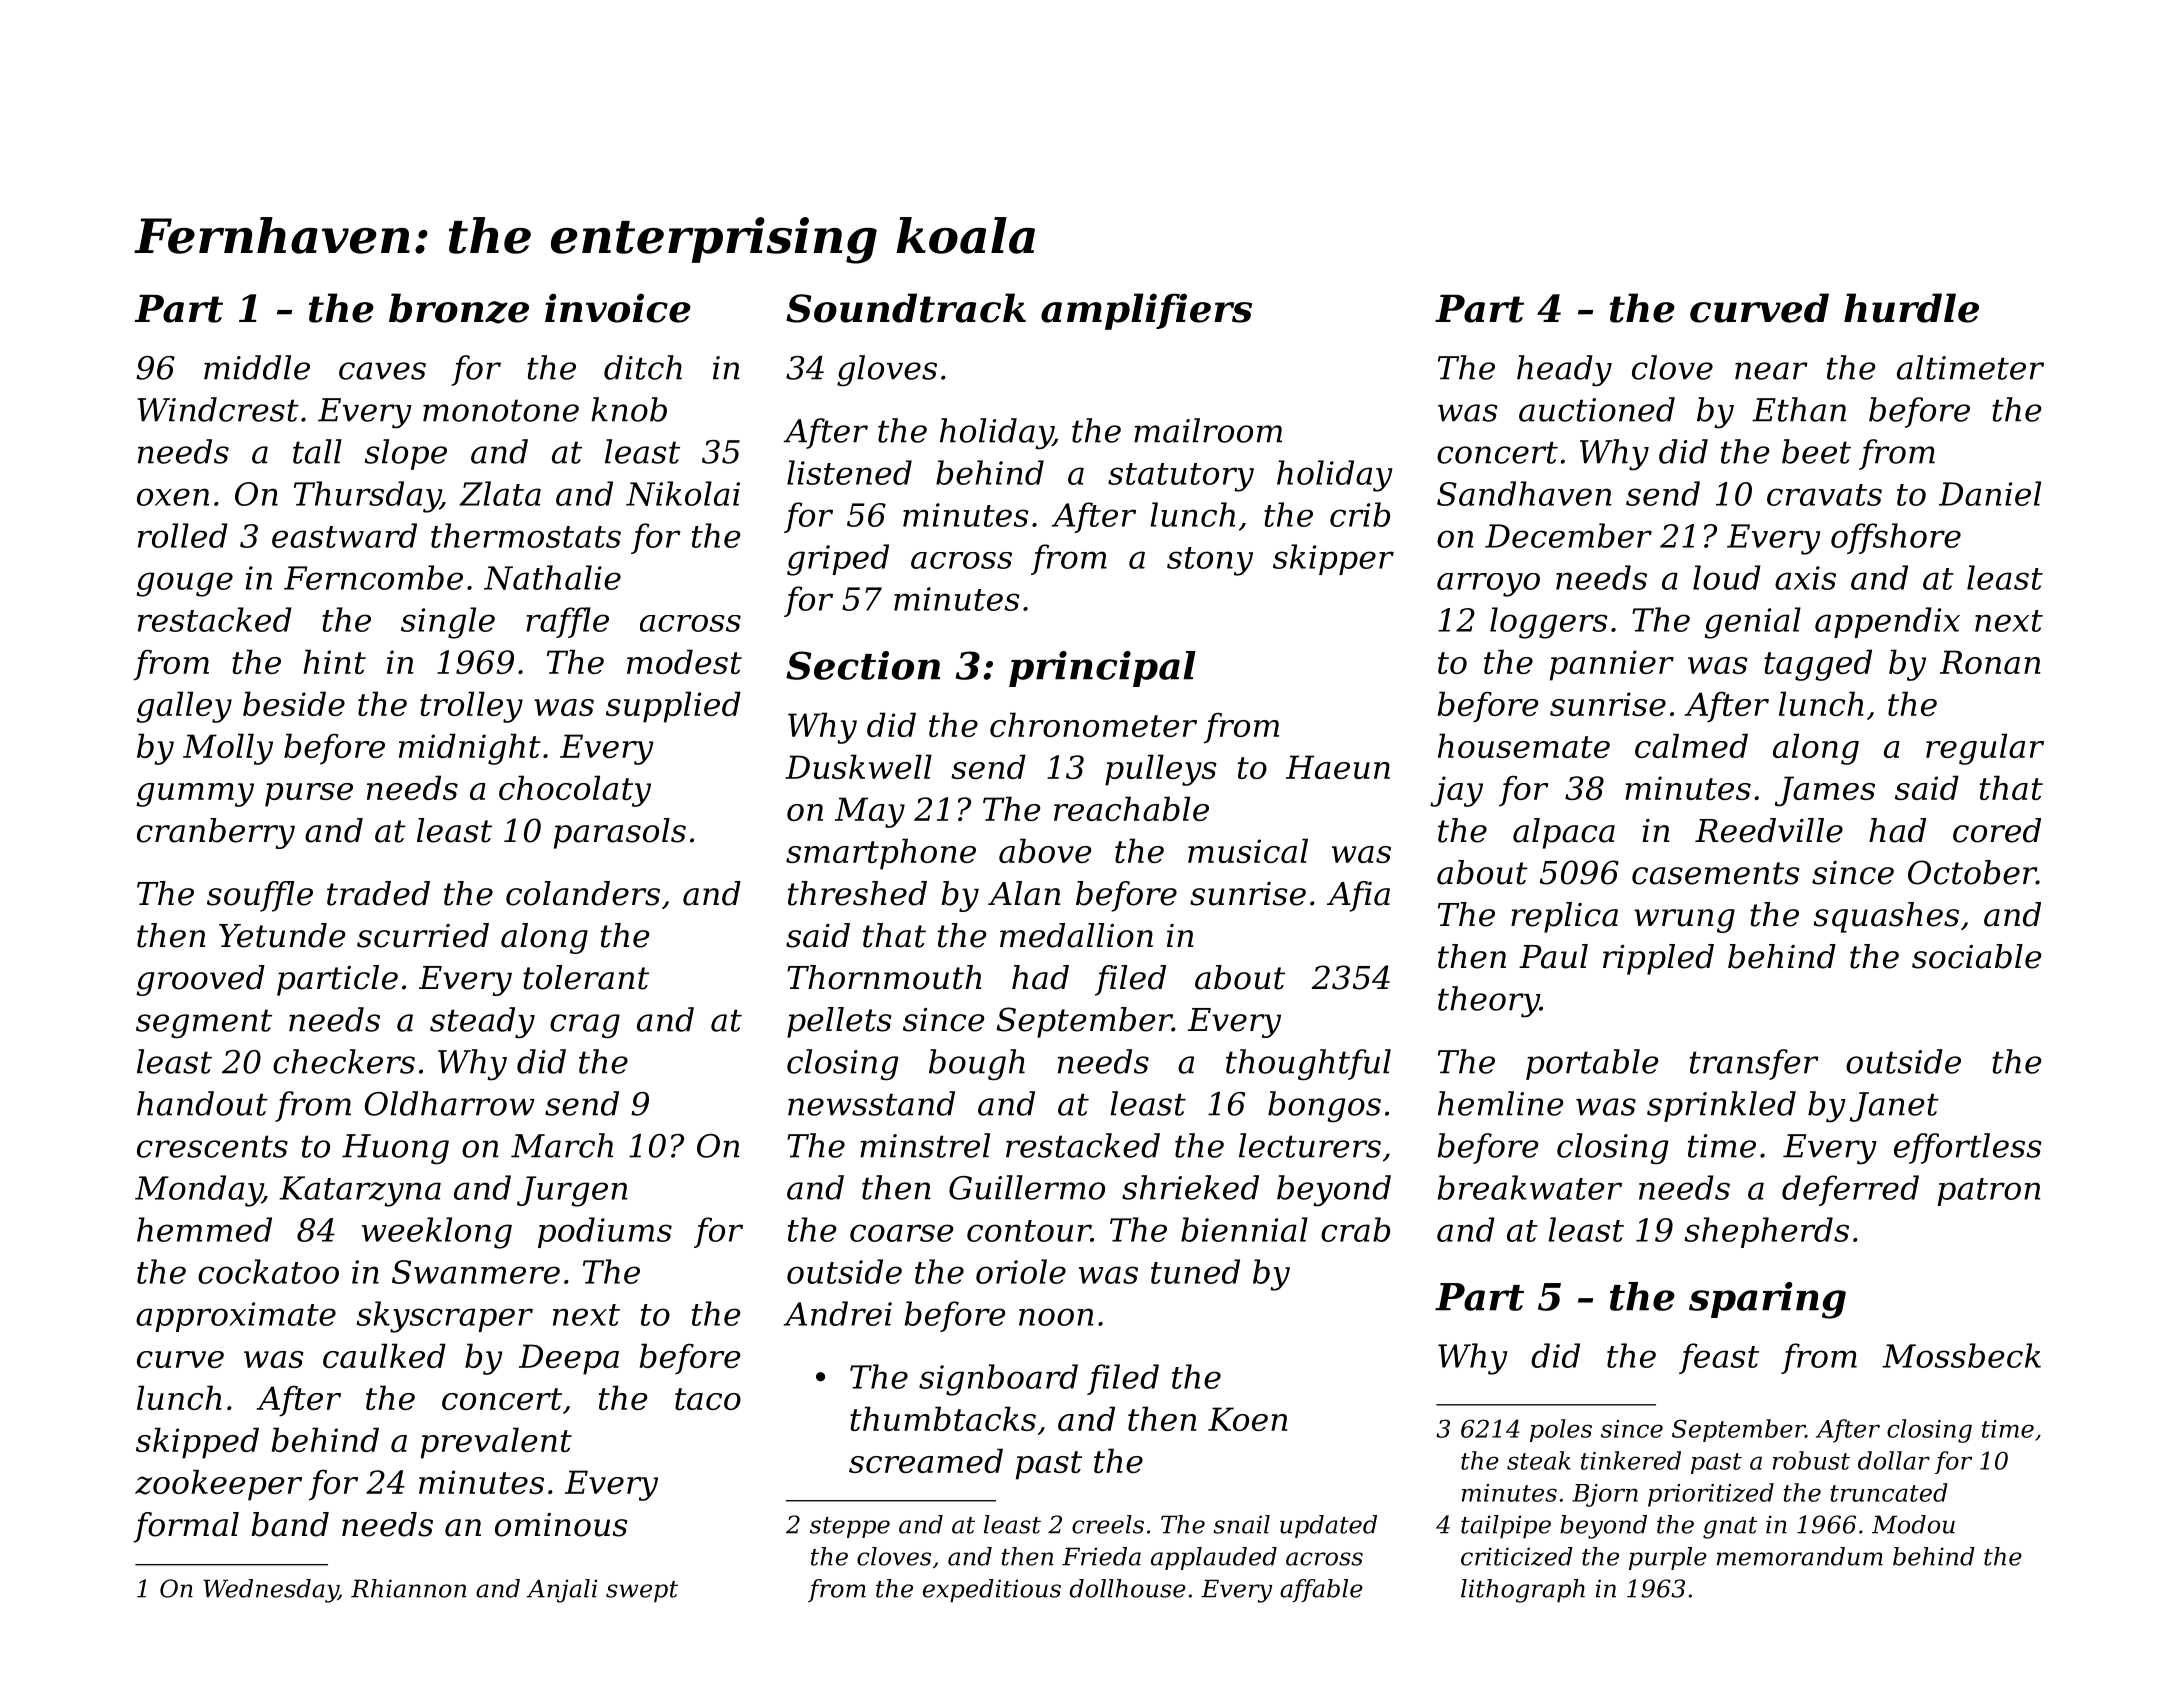 The image size is (2178, 1683). I want to click on Sandhaven, so click(1524, 493).
